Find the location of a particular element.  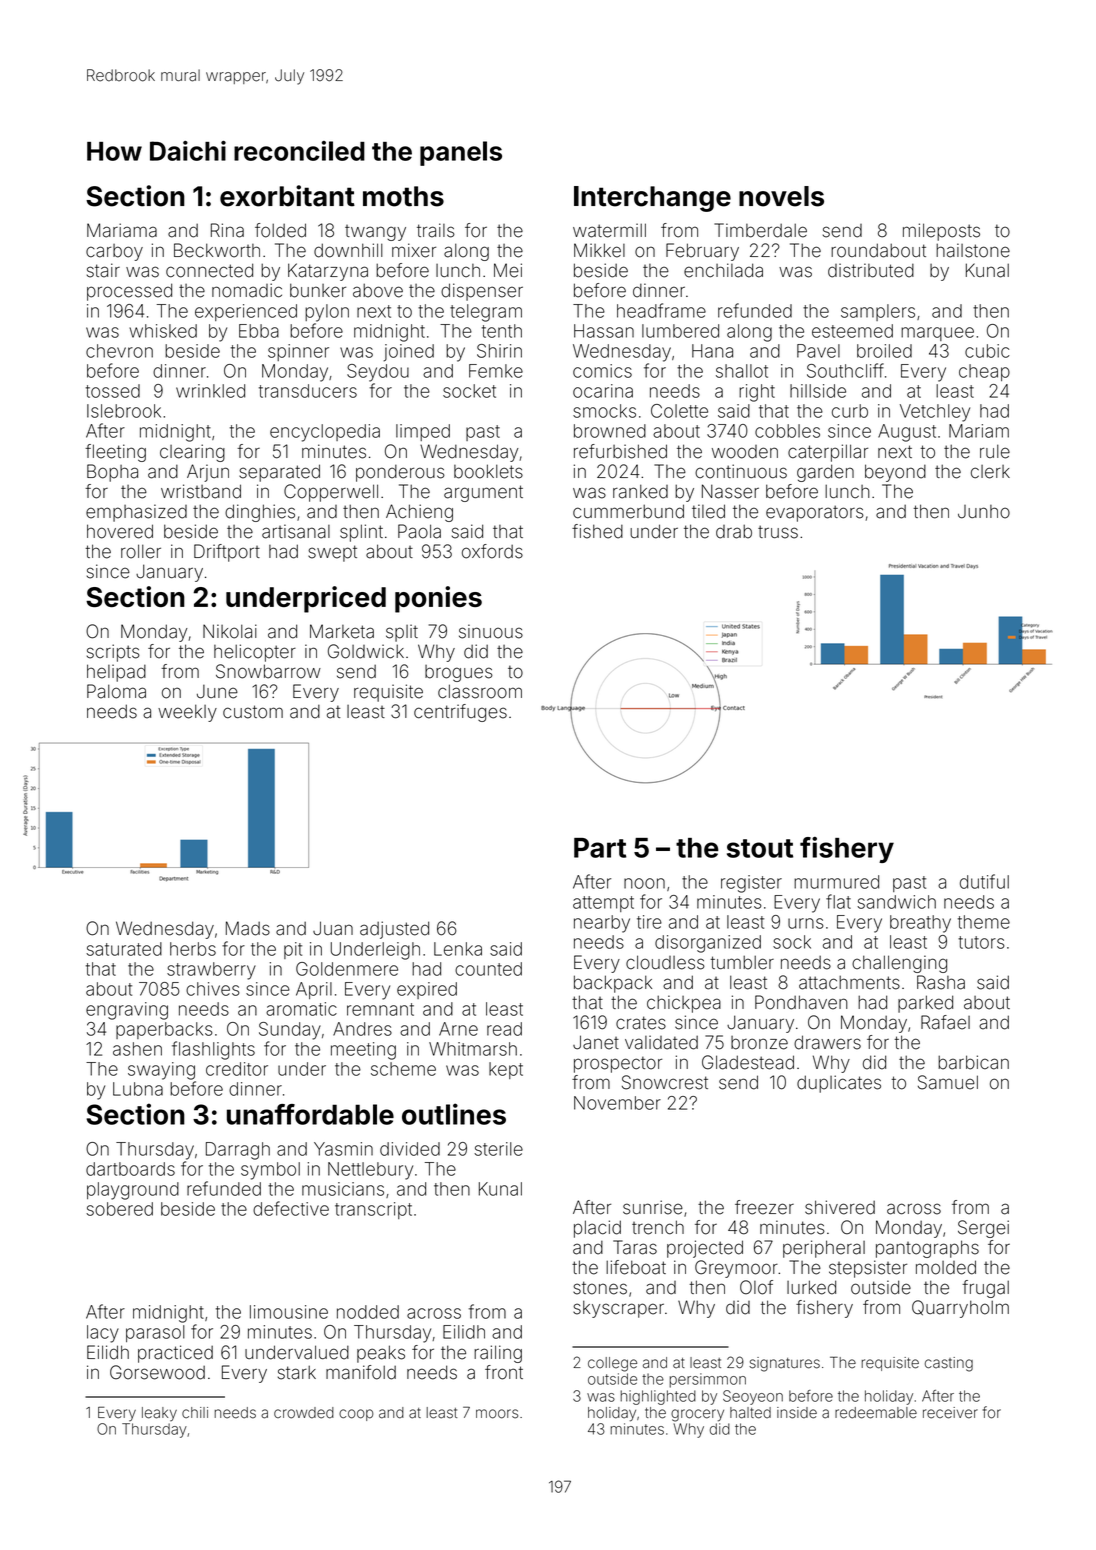

grocery is located at coordinates (697, 1415).
